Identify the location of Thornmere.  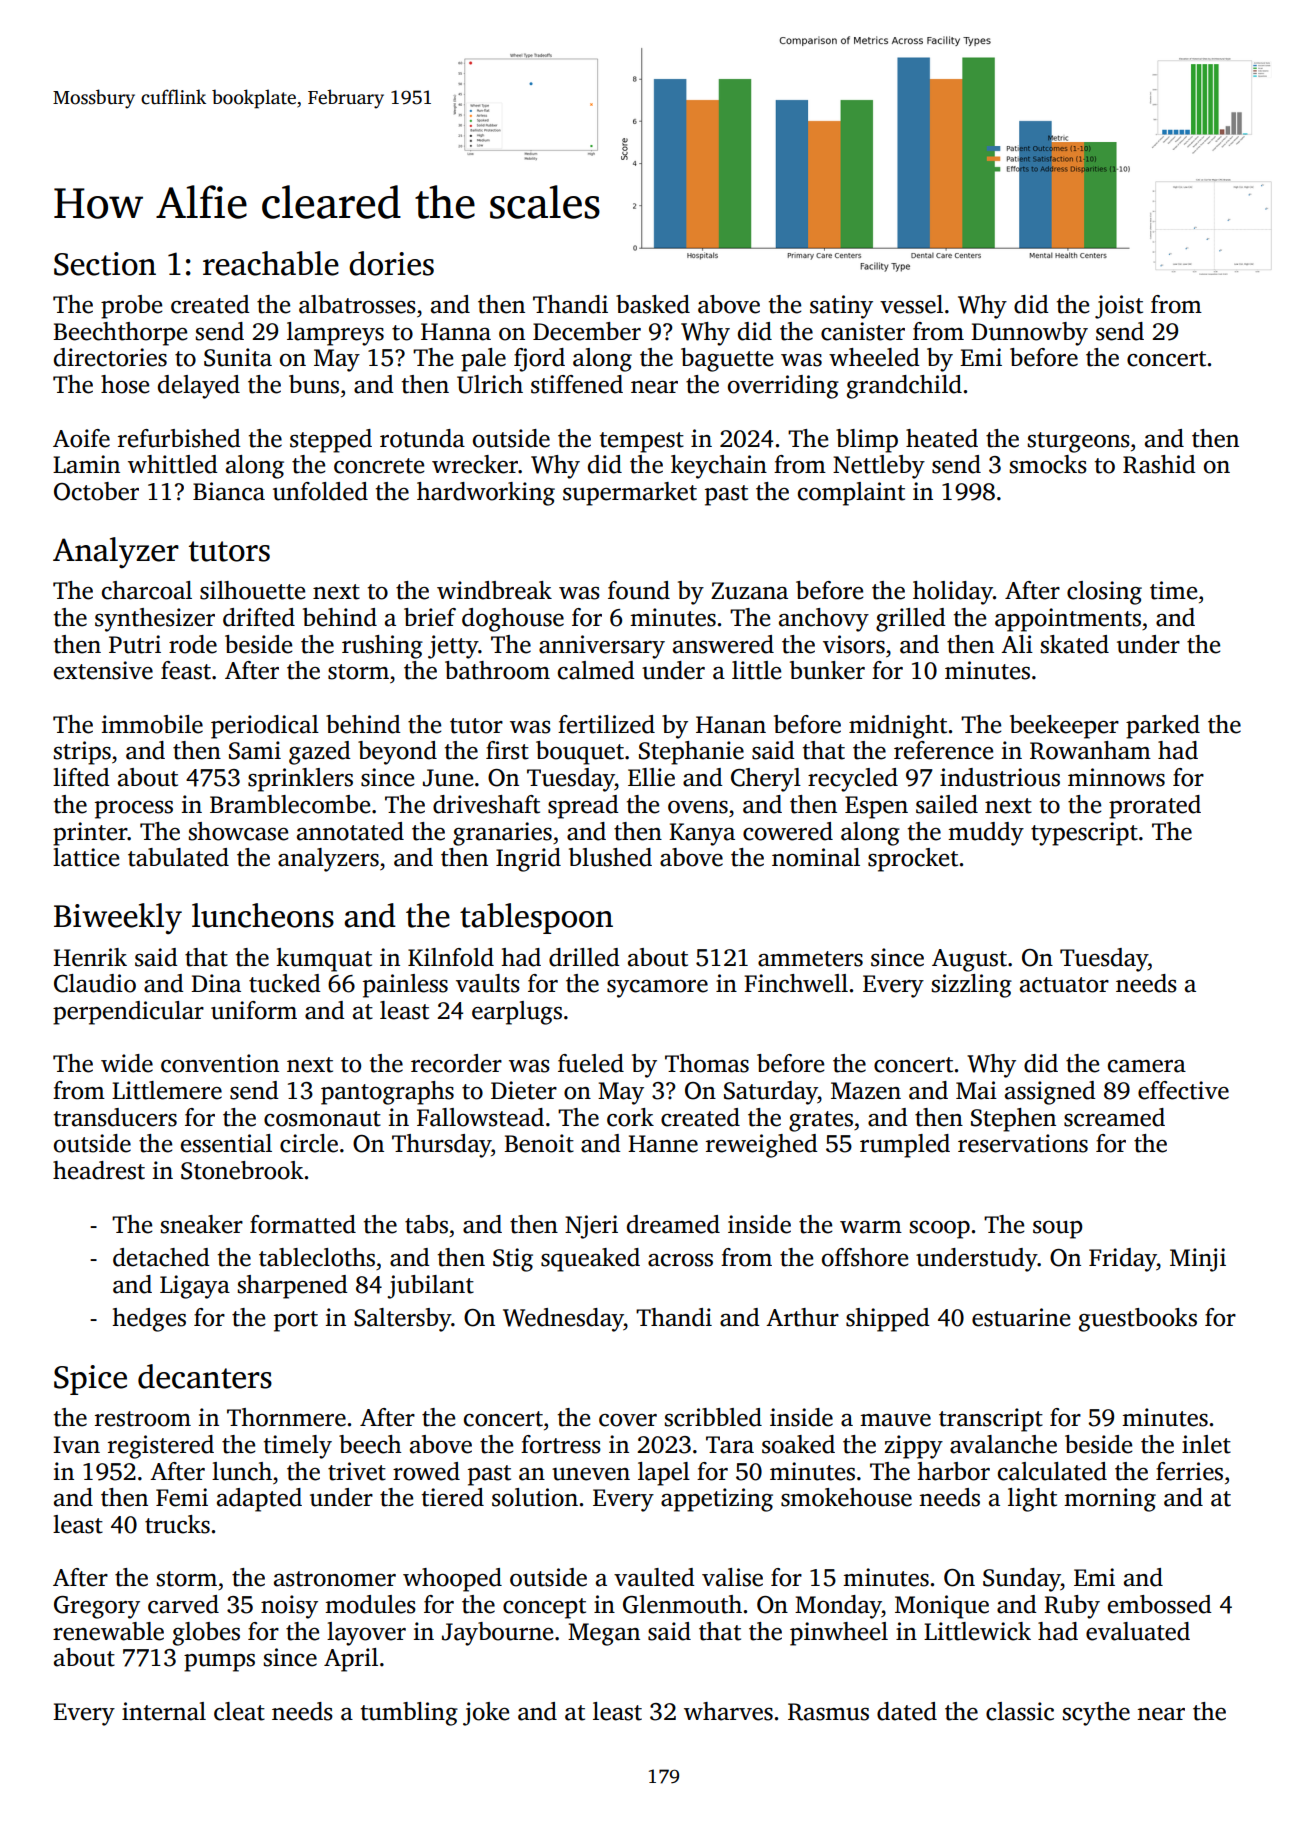
(286, 1417).
